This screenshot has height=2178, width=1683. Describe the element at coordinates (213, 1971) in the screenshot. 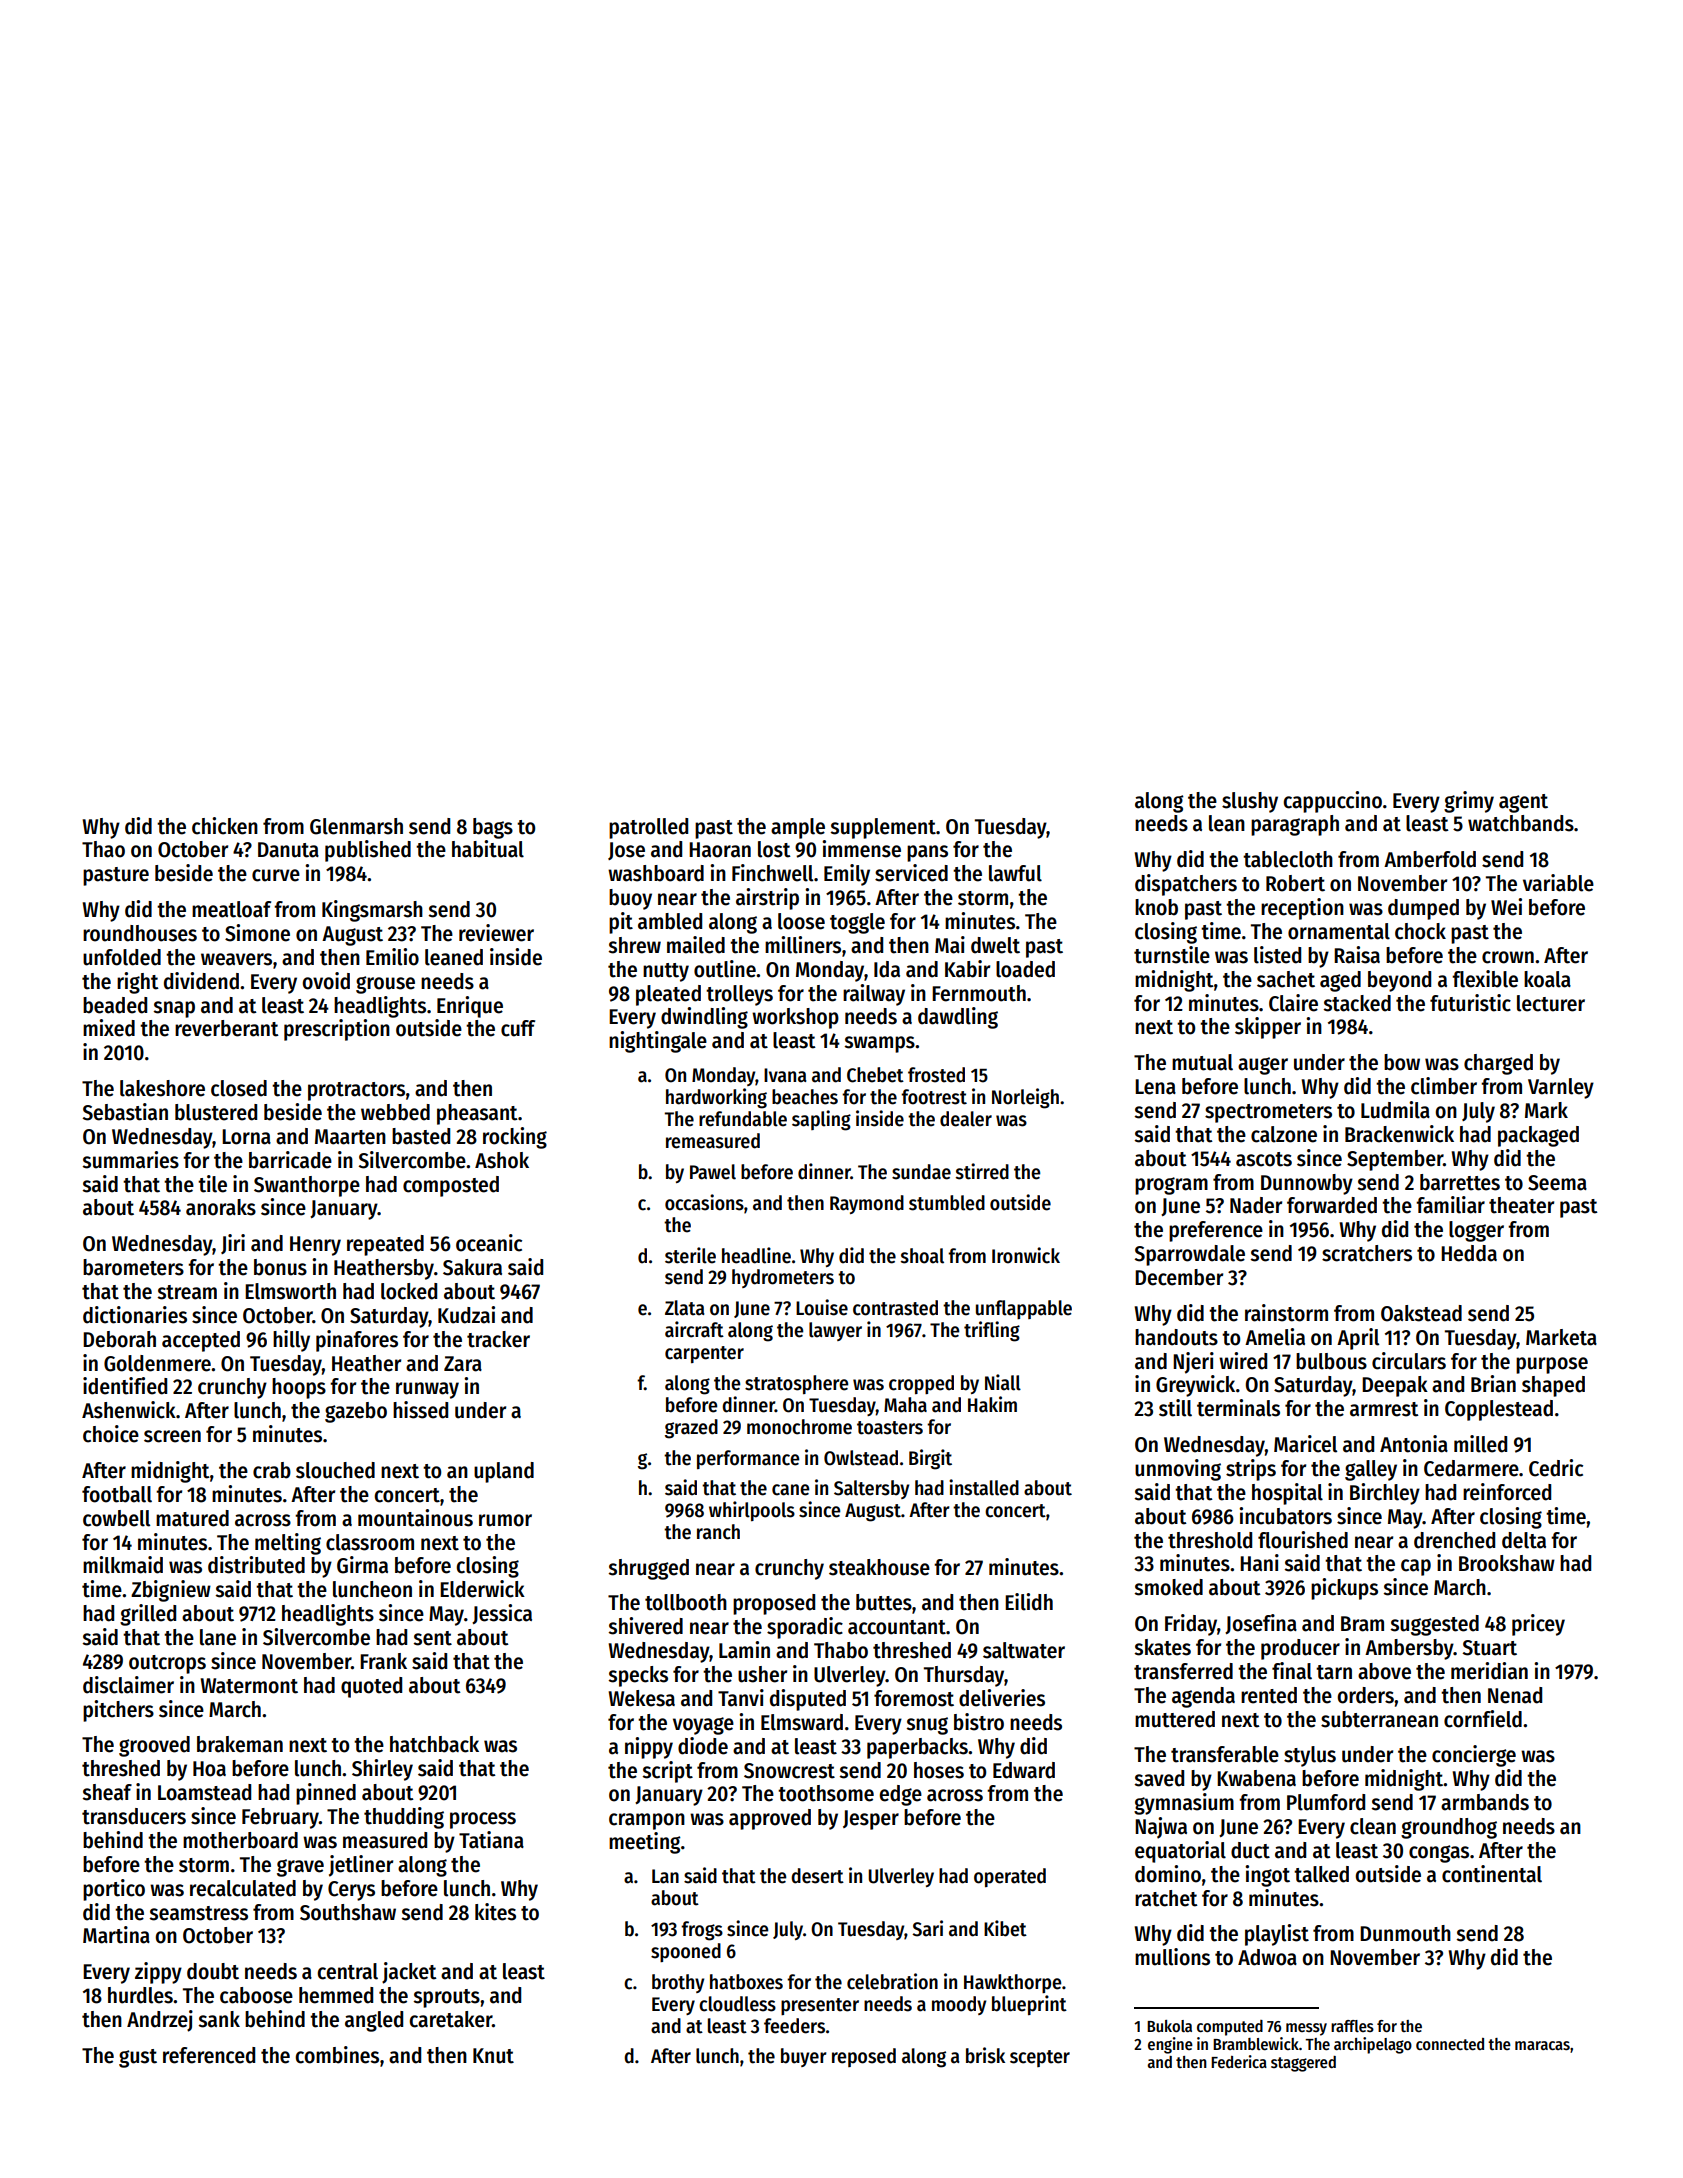

I see `doubt` at that location.
